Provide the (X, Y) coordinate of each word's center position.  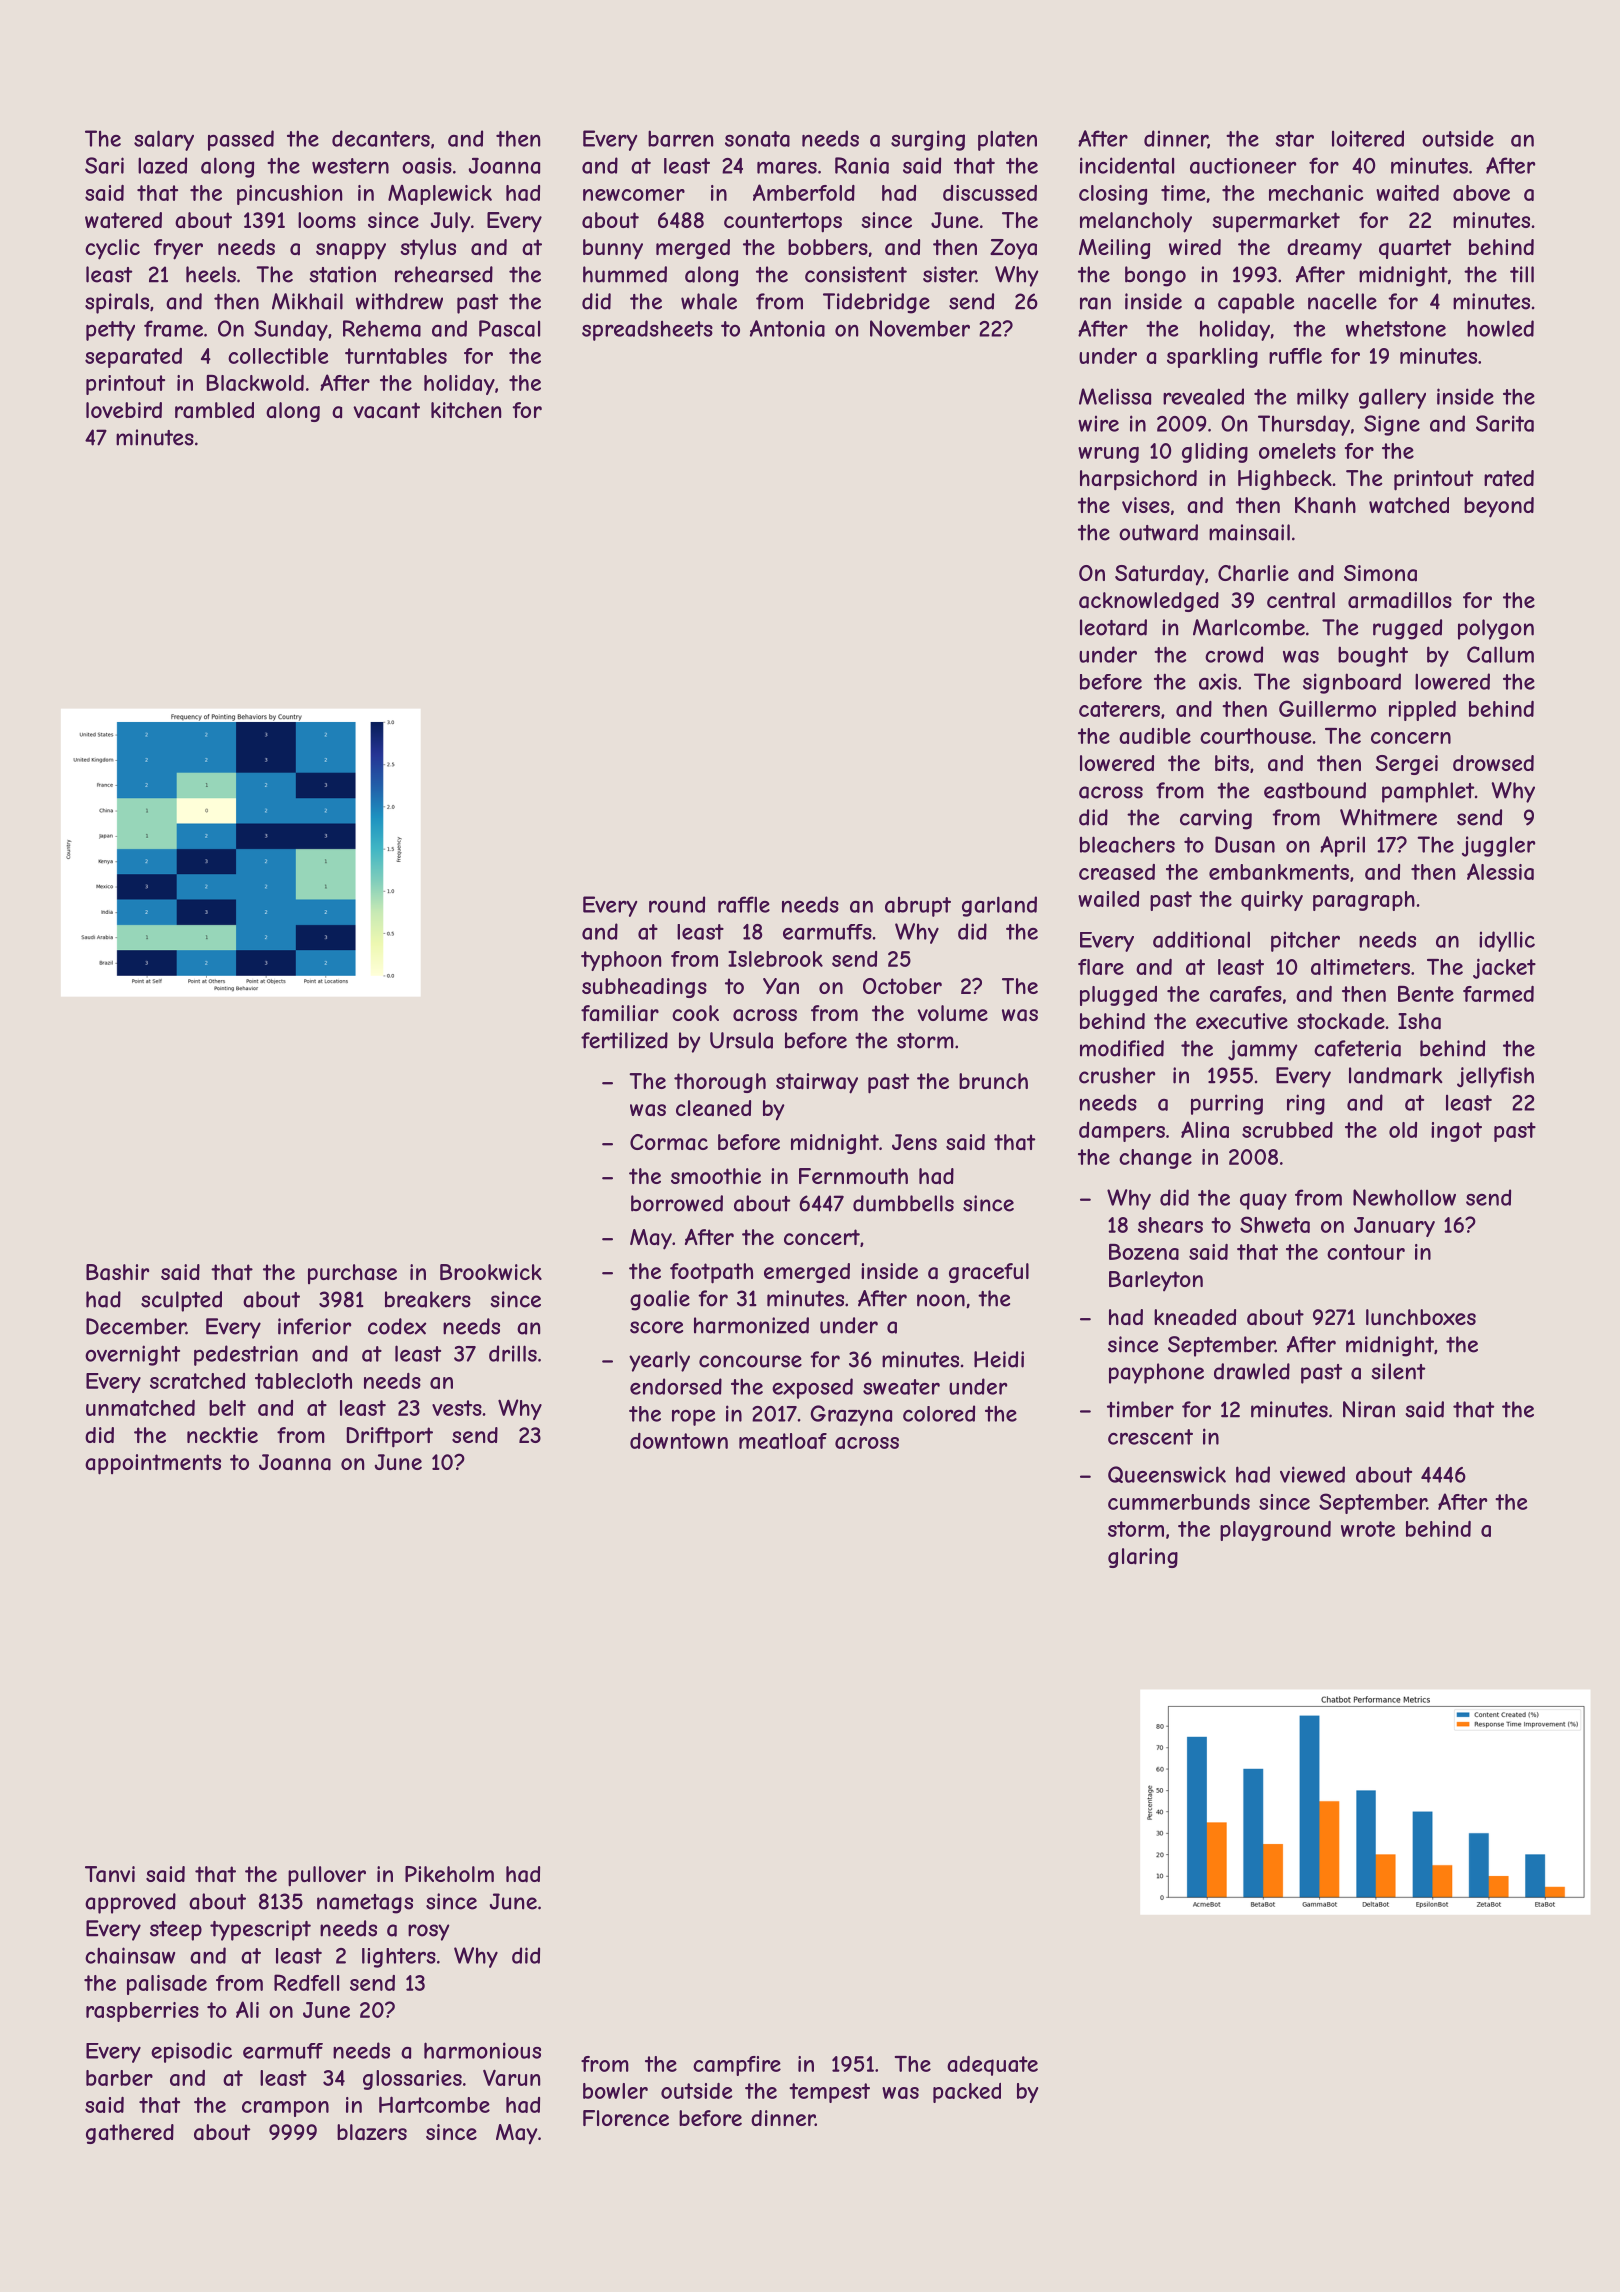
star (1294, 139)
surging (928, 140)
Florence (626, 2118)
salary (164, 140)
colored (939, 1413)
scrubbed (1287, 1130)
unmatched (140, 1408)
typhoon (621, 961)
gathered (130, 2134)
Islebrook (775, 959)
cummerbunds (1179, 1502)
